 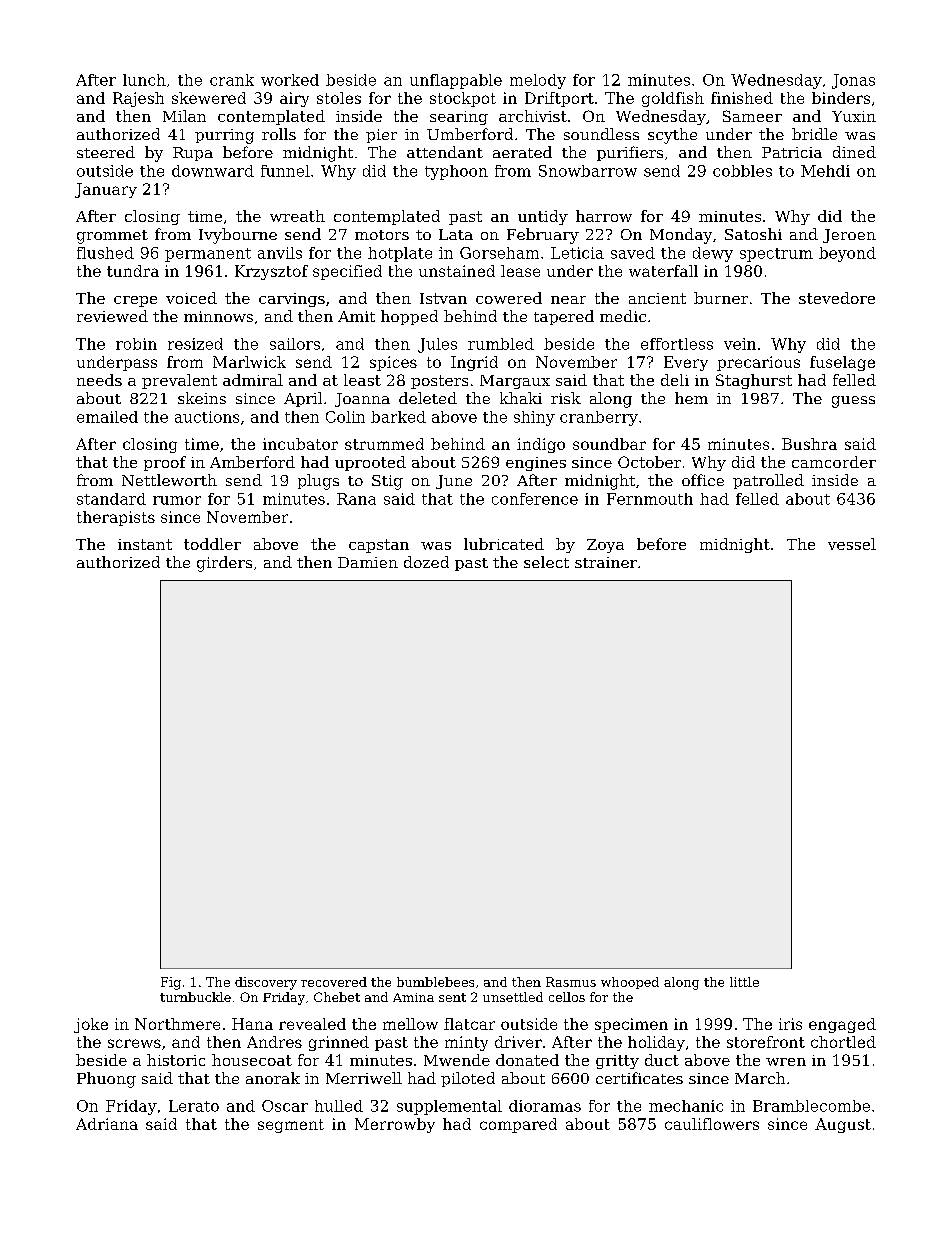 What do you see at coordinates (291, 1126) in the screenshot?
I see `segment` at bounding box center [291, 1126].
